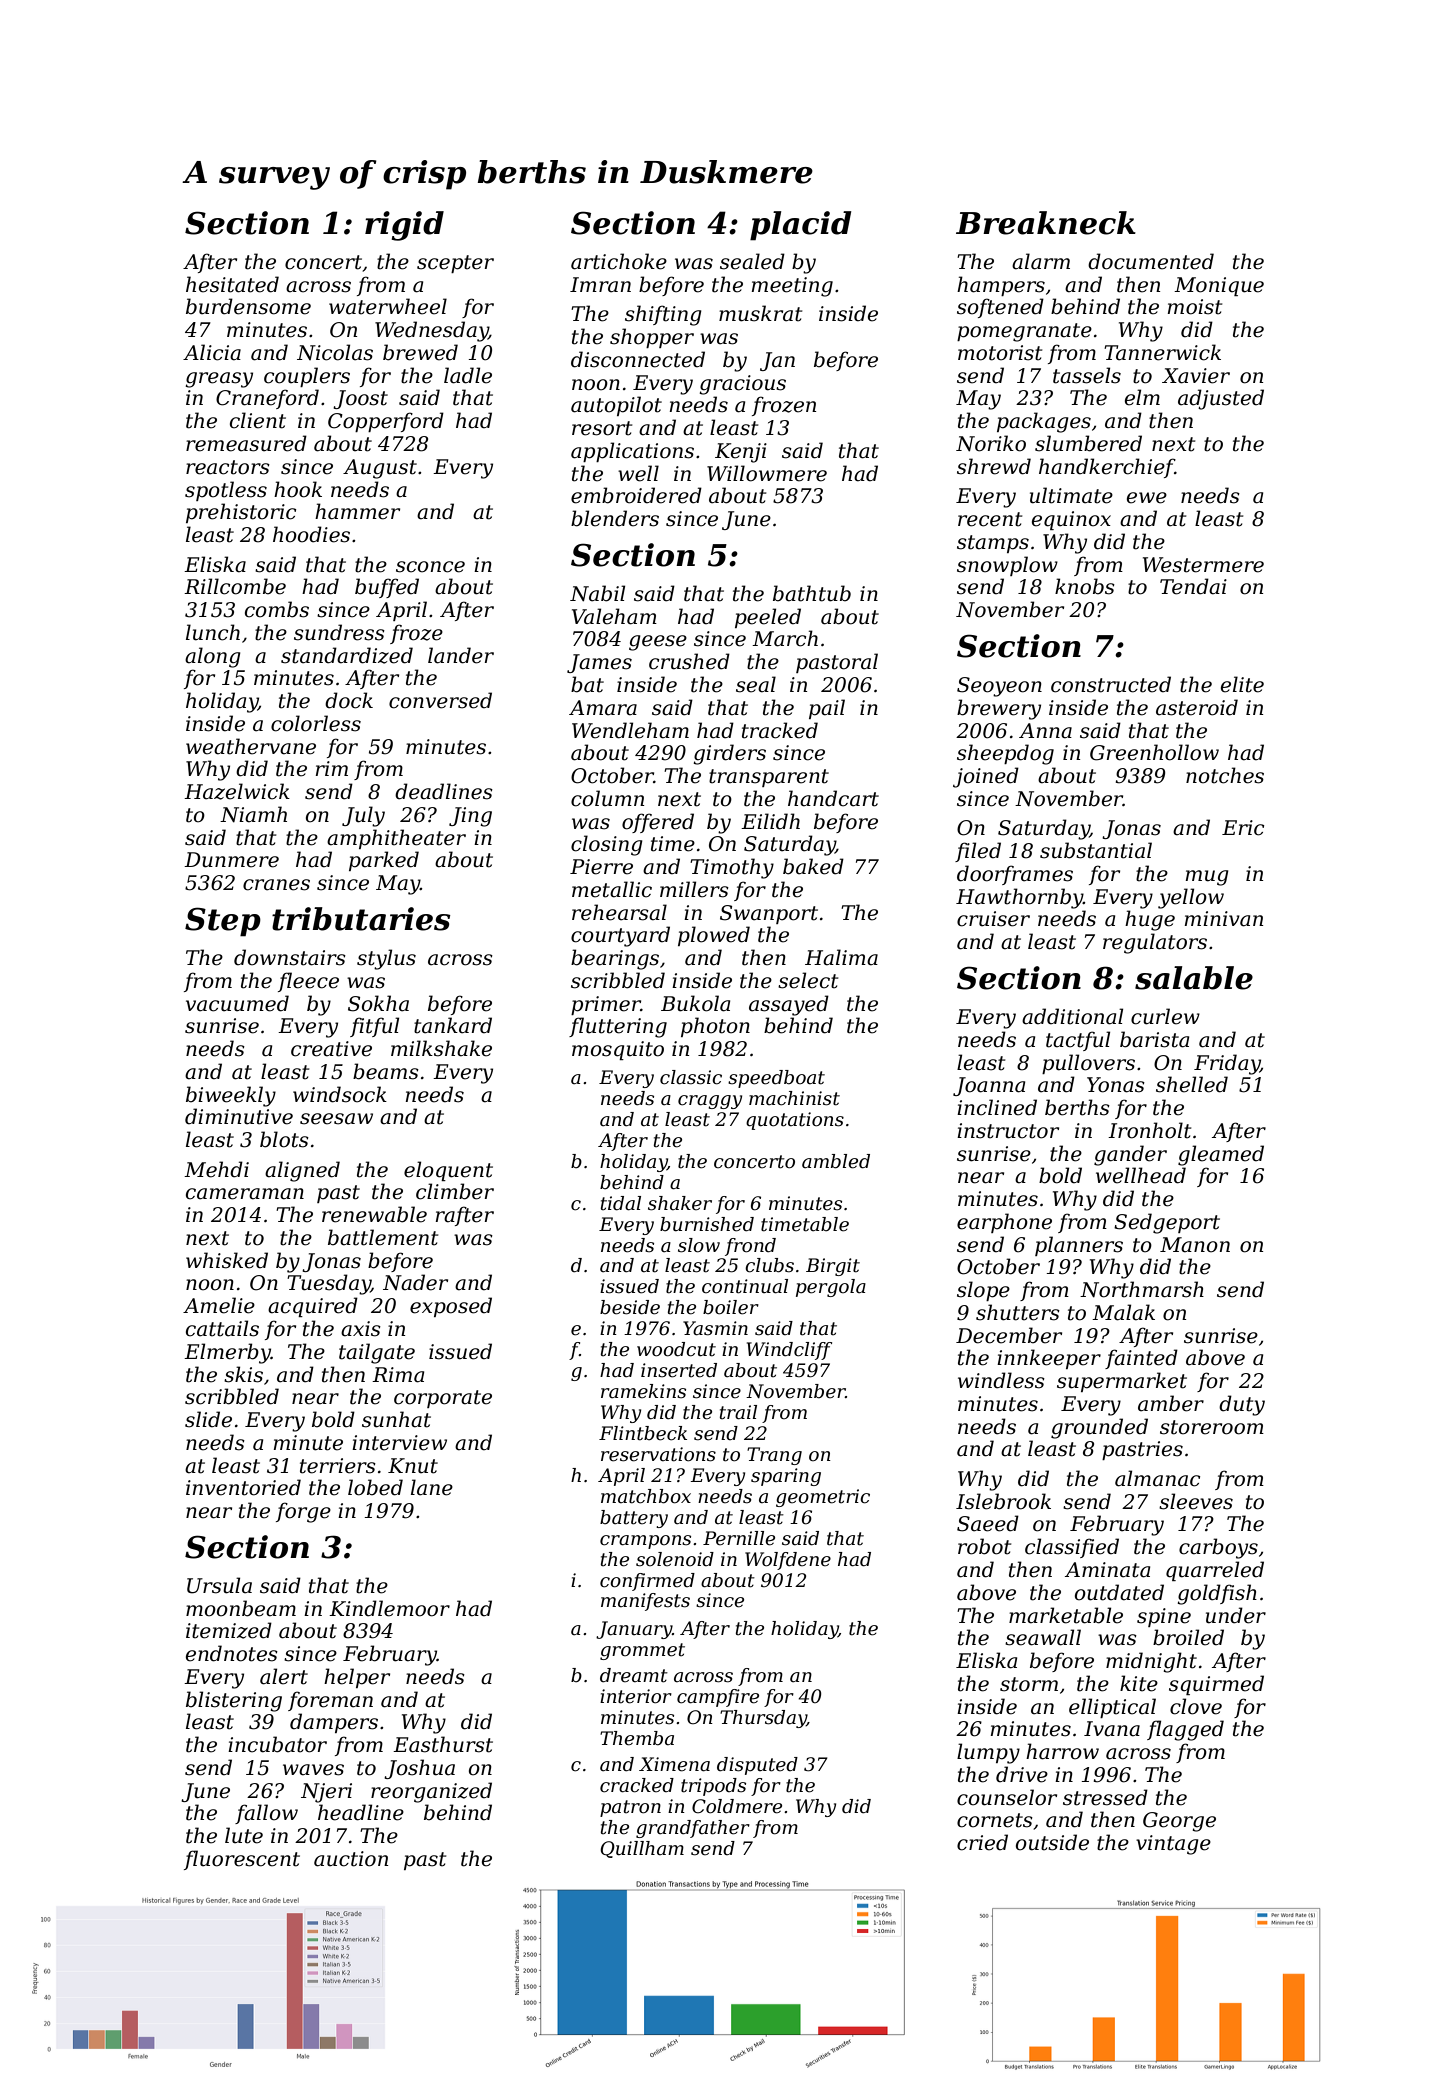 The image size is (1450, 2100). Describe the element at coordinates (213, 657) in the image. I see `along` at that location.
